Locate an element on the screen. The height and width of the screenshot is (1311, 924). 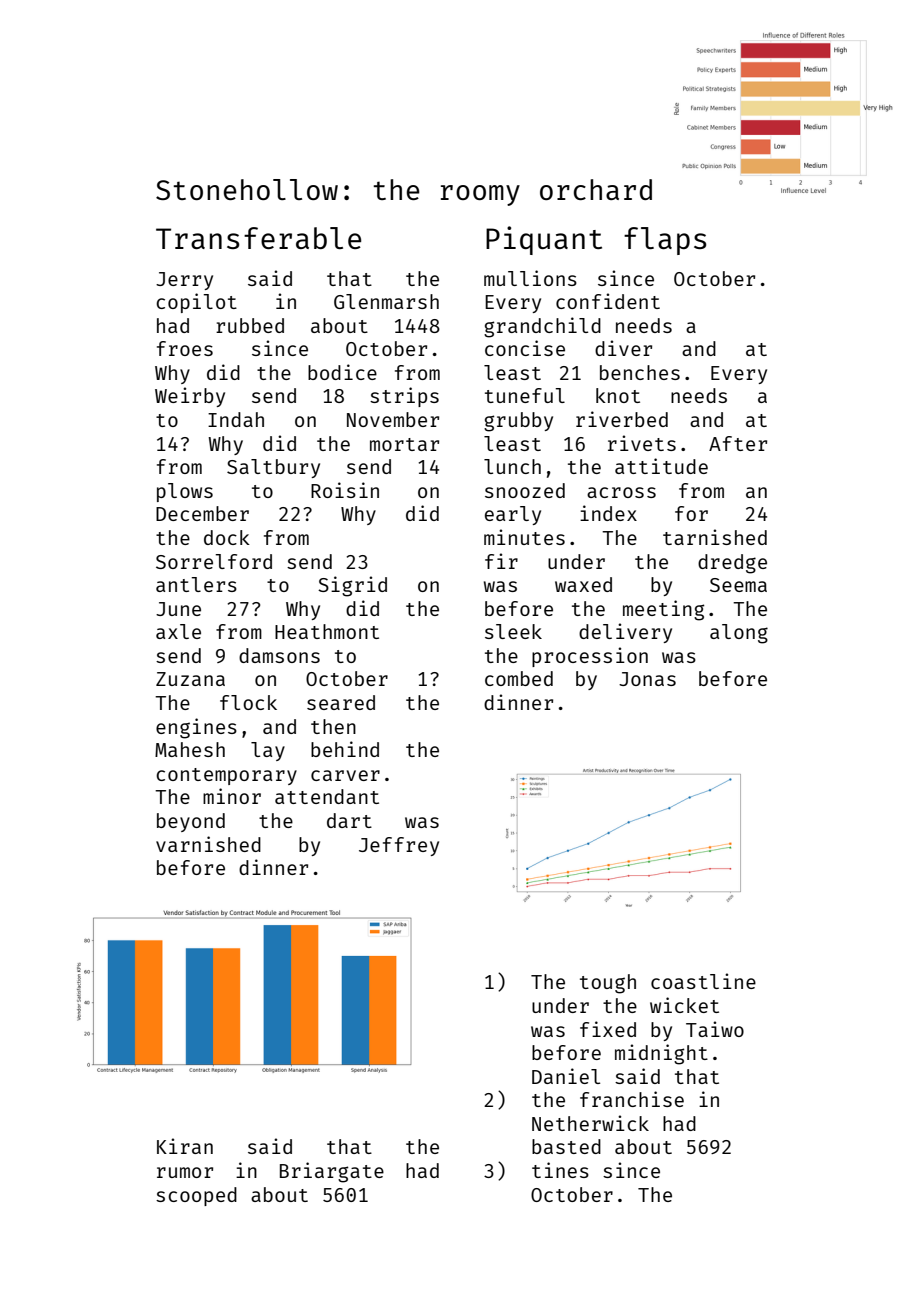
tough is located at coordinates (608, 984).
